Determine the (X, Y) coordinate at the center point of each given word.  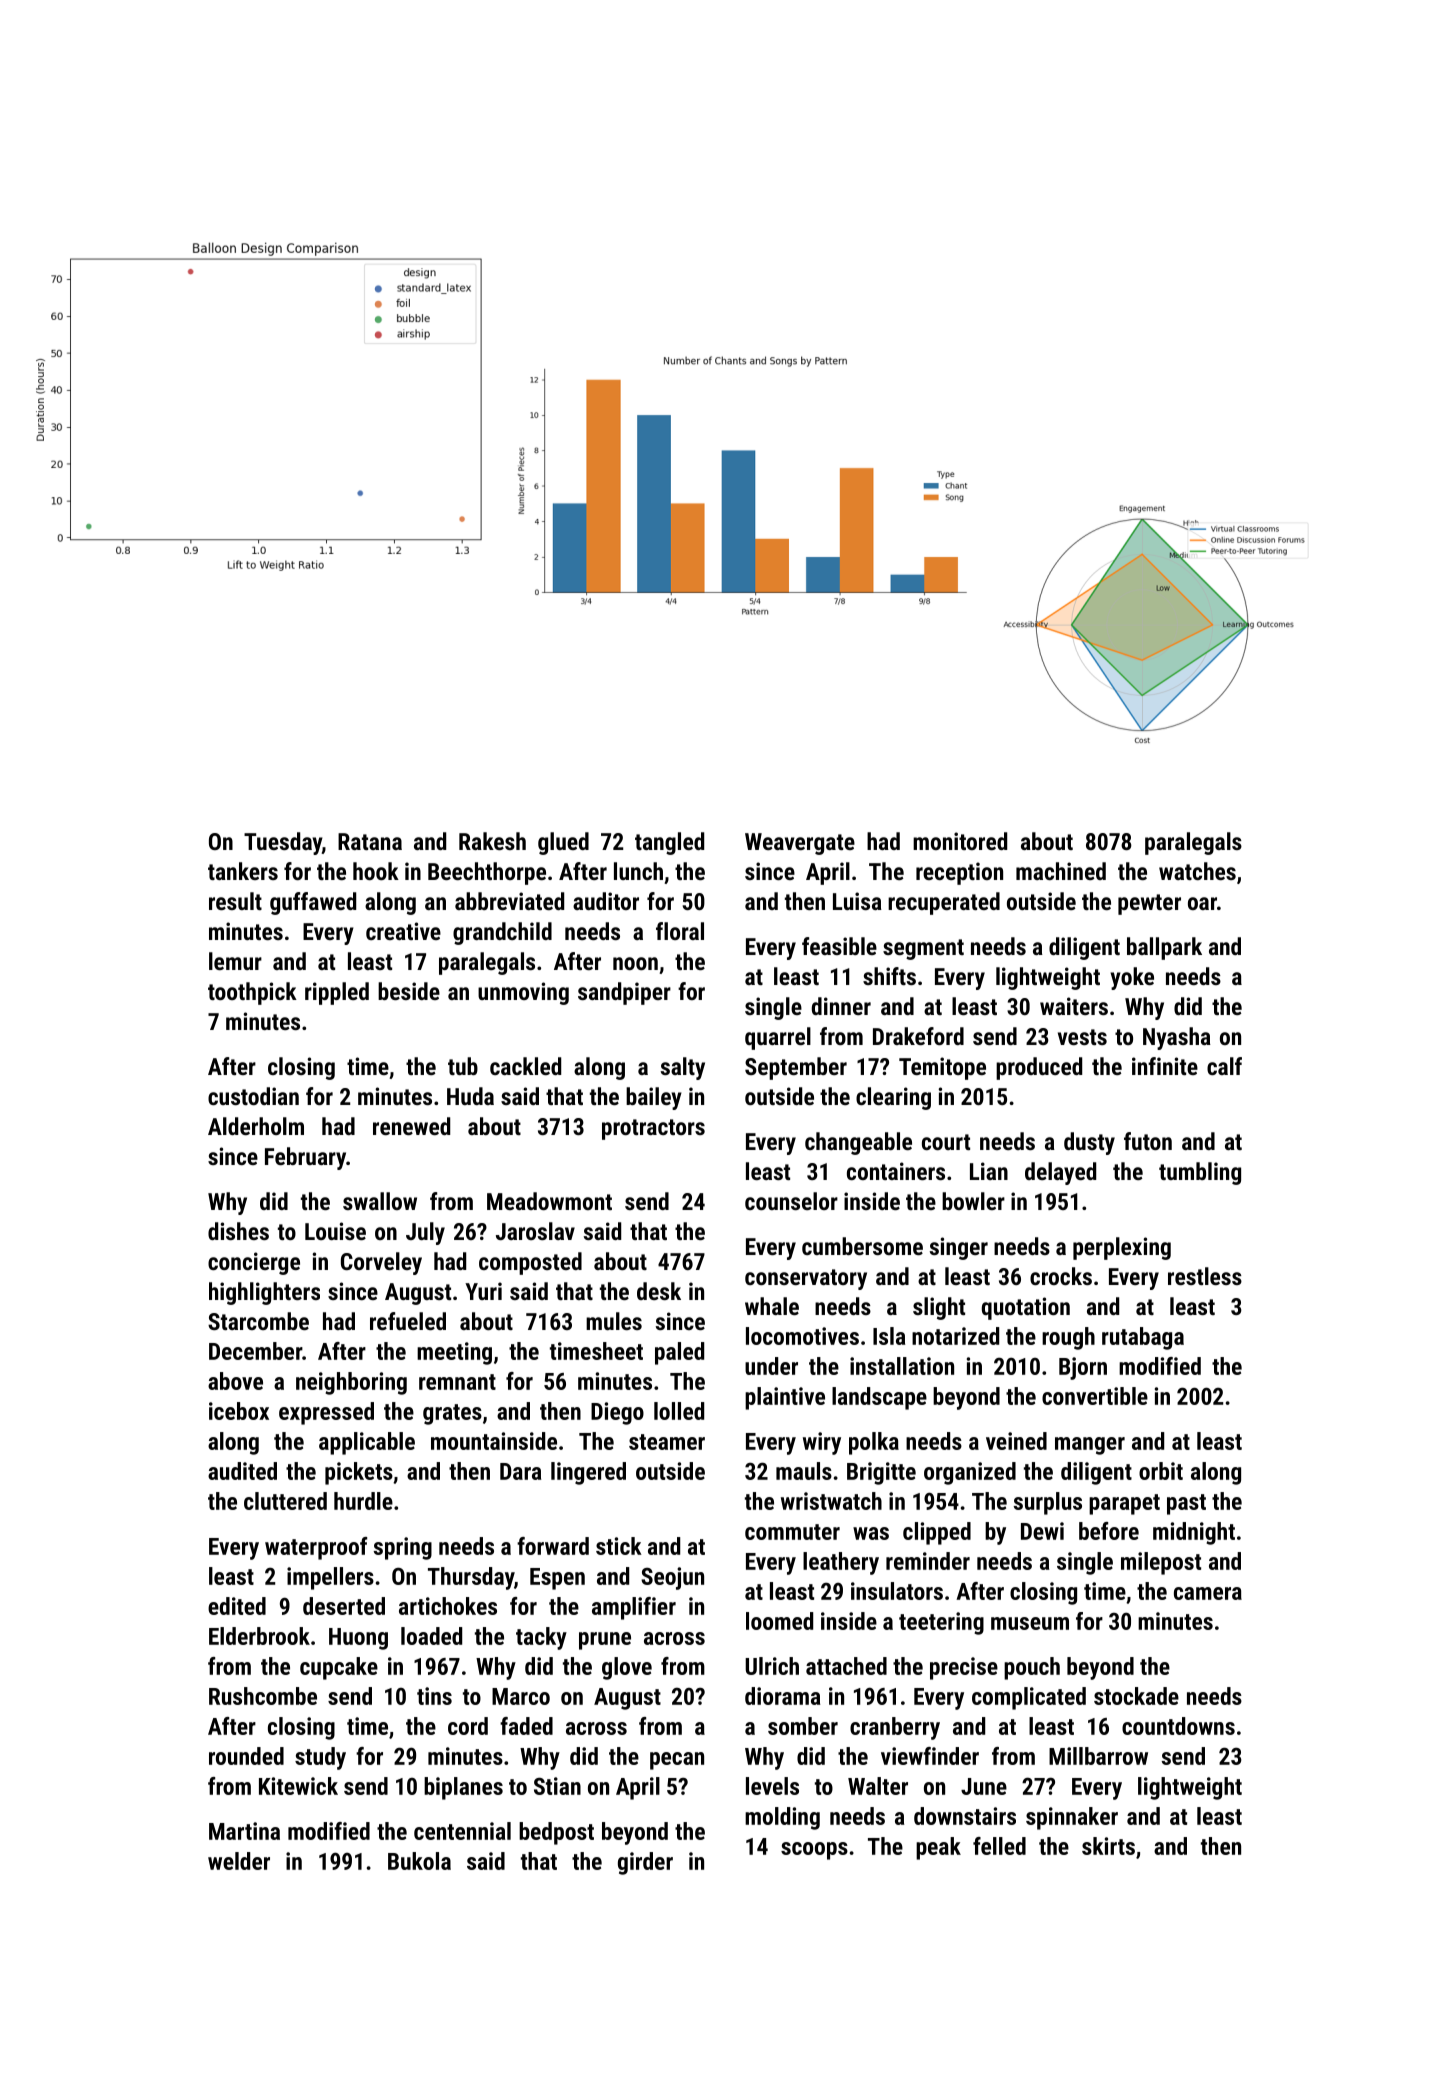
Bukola (419, 1861)
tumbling (1200, 1173)
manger (1090, 1446)
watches (1197, 871)
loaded (431, 1636)
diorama (782, 1696)
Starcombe (258, 1321)
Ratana (370, 841)
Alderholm (256, 1126)
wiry (822, 1443)
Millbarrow (1098, 1756)
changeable (858, 1143)
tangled (669, 843)
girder (645, 1863)
